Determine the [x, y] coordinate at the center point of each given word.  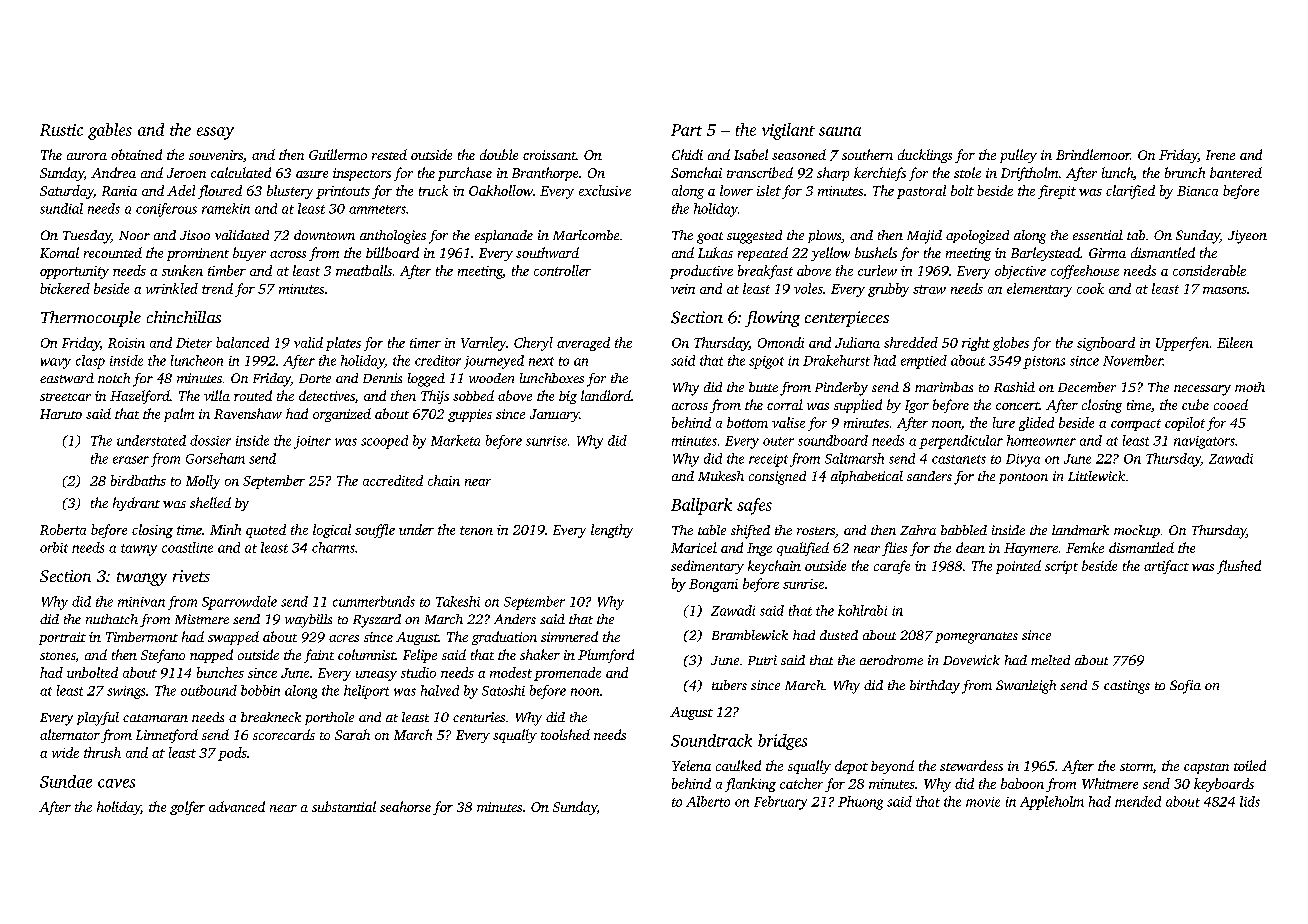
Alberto [708, 801]
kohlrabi [862, 610]
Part [686, 130]
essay [215, 133]
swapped [233, 638]
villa [217, 395]
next [541, 361]
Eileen [1235, 342]
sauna [840, 131]
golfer [187, 808]
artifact [1166, 567]
